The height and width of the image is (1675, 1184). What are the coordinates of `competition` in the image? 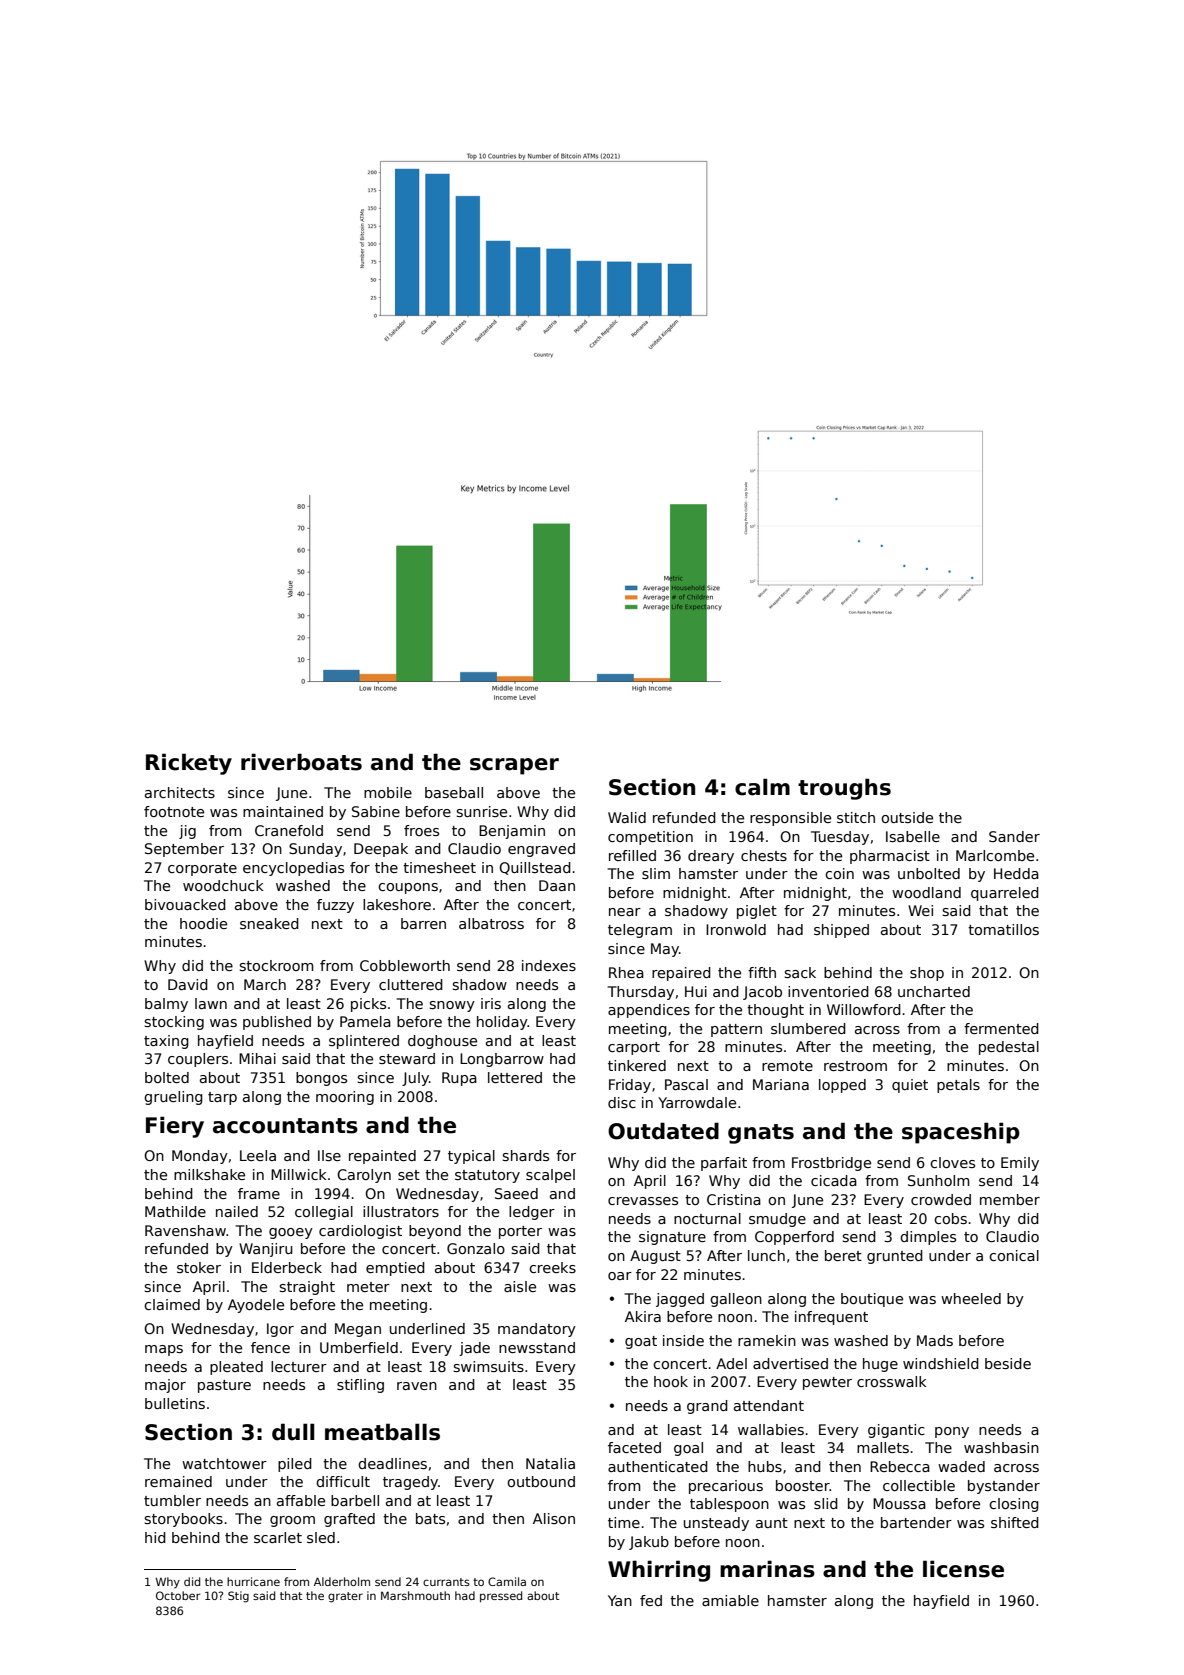 It's located at (650, 838).
